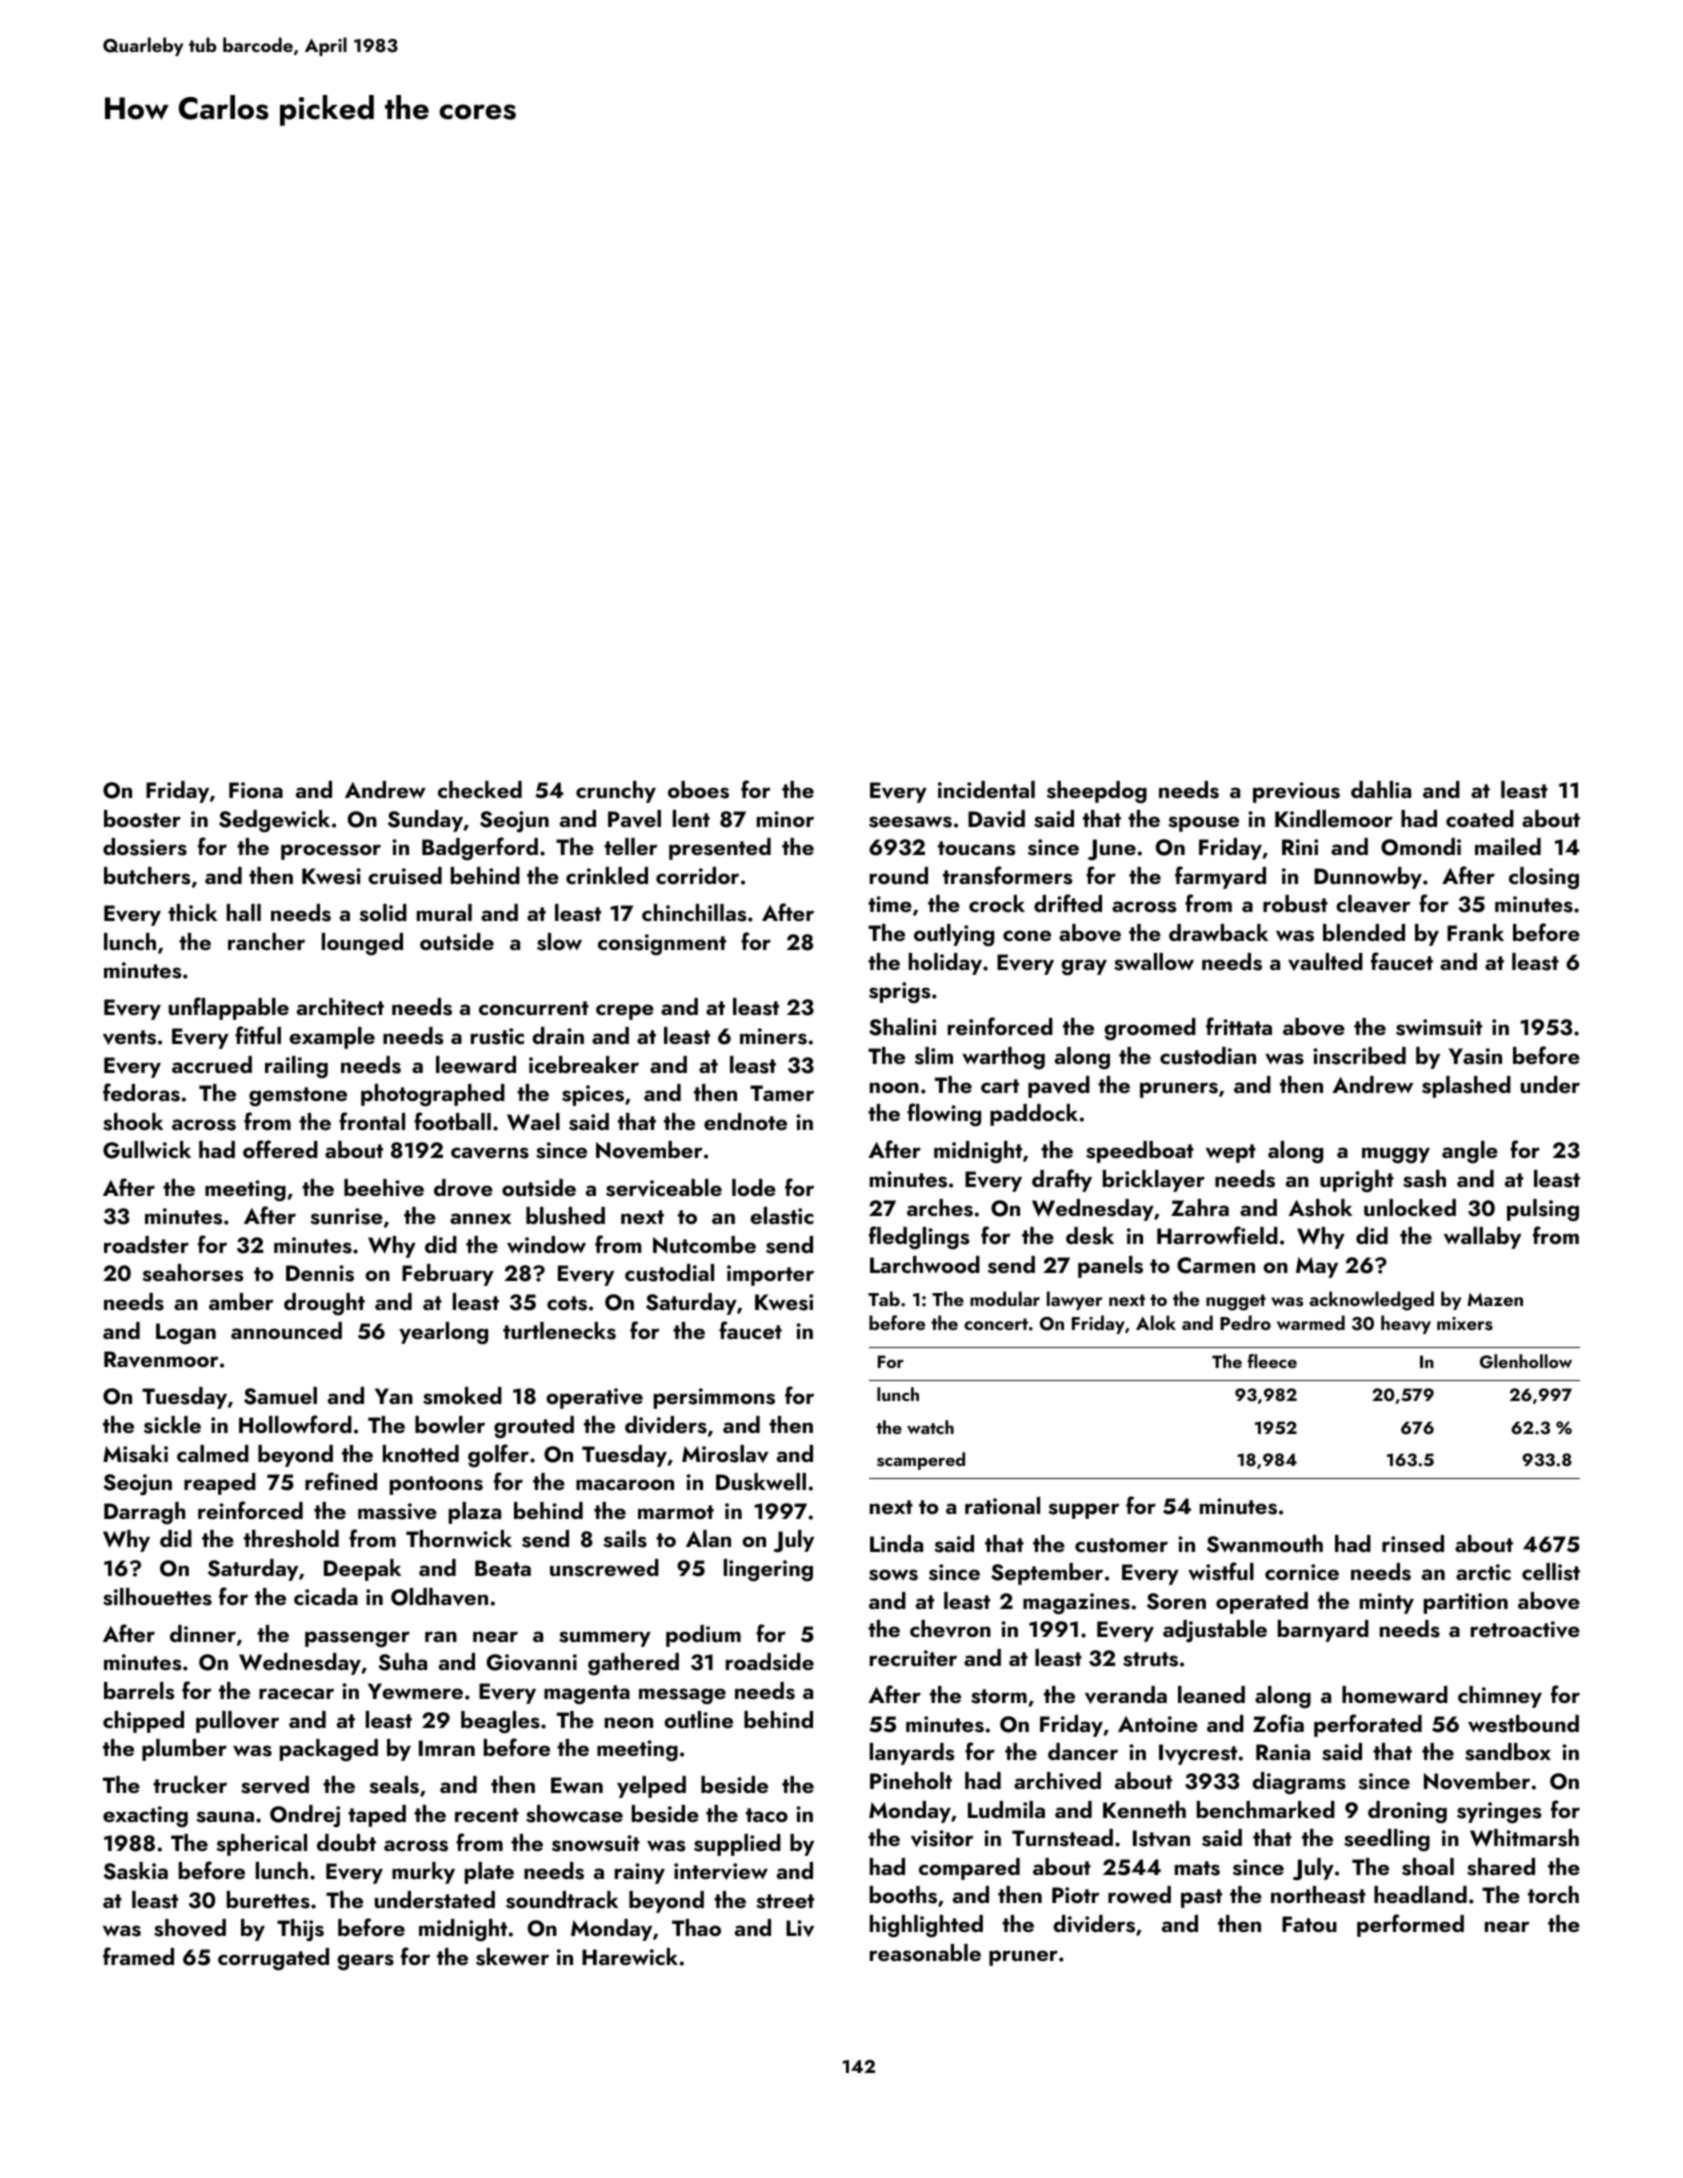  I want to click on Linda, so click(896, 1543).
